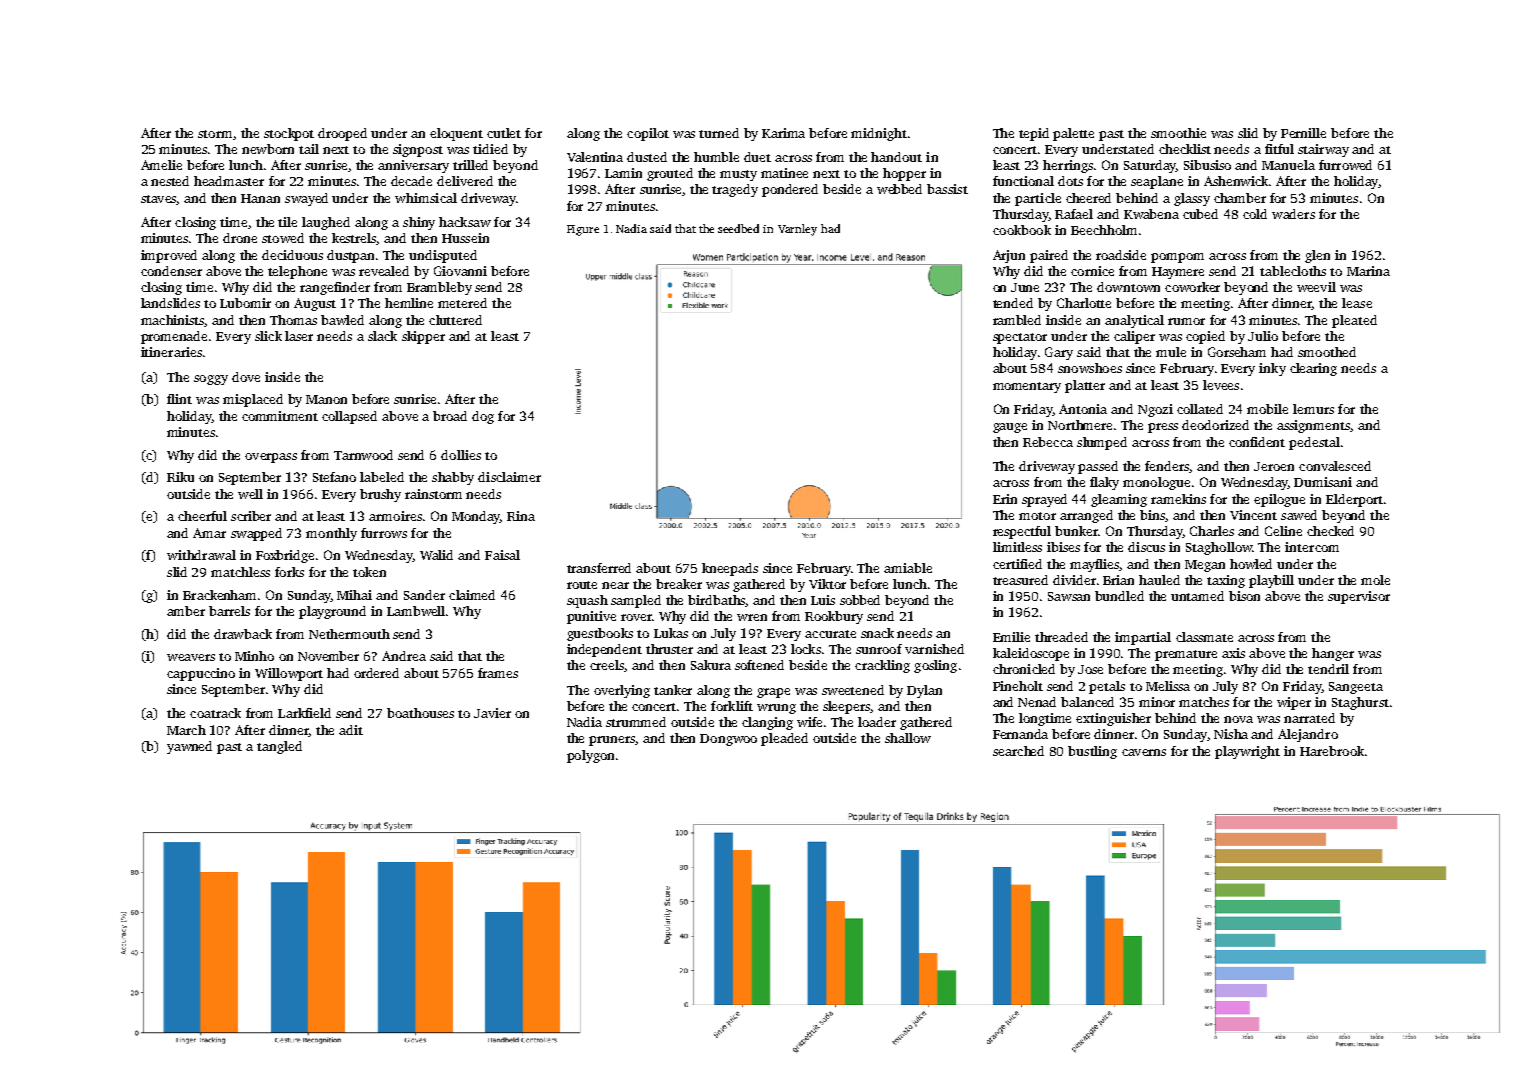 This screenshot has width=1535, height=1085. What do you see at coordinates (1027, 387) in the screenshot?
I see `momentary` at bounding box center [1027, 387].
